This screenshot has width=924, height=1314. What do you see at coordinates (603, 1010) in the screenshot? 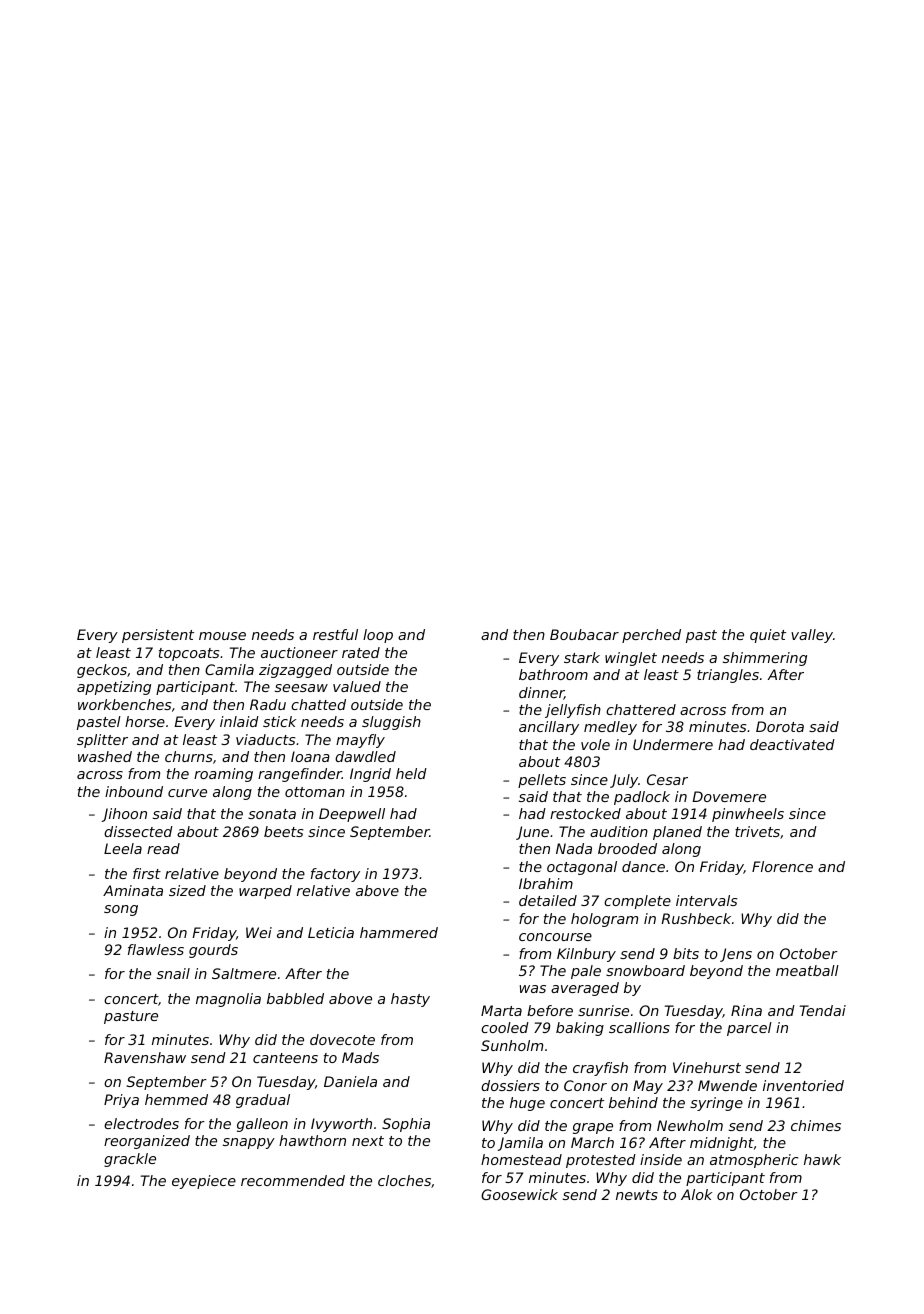
I see `sunrise` at bounding box center [603, 1010].
